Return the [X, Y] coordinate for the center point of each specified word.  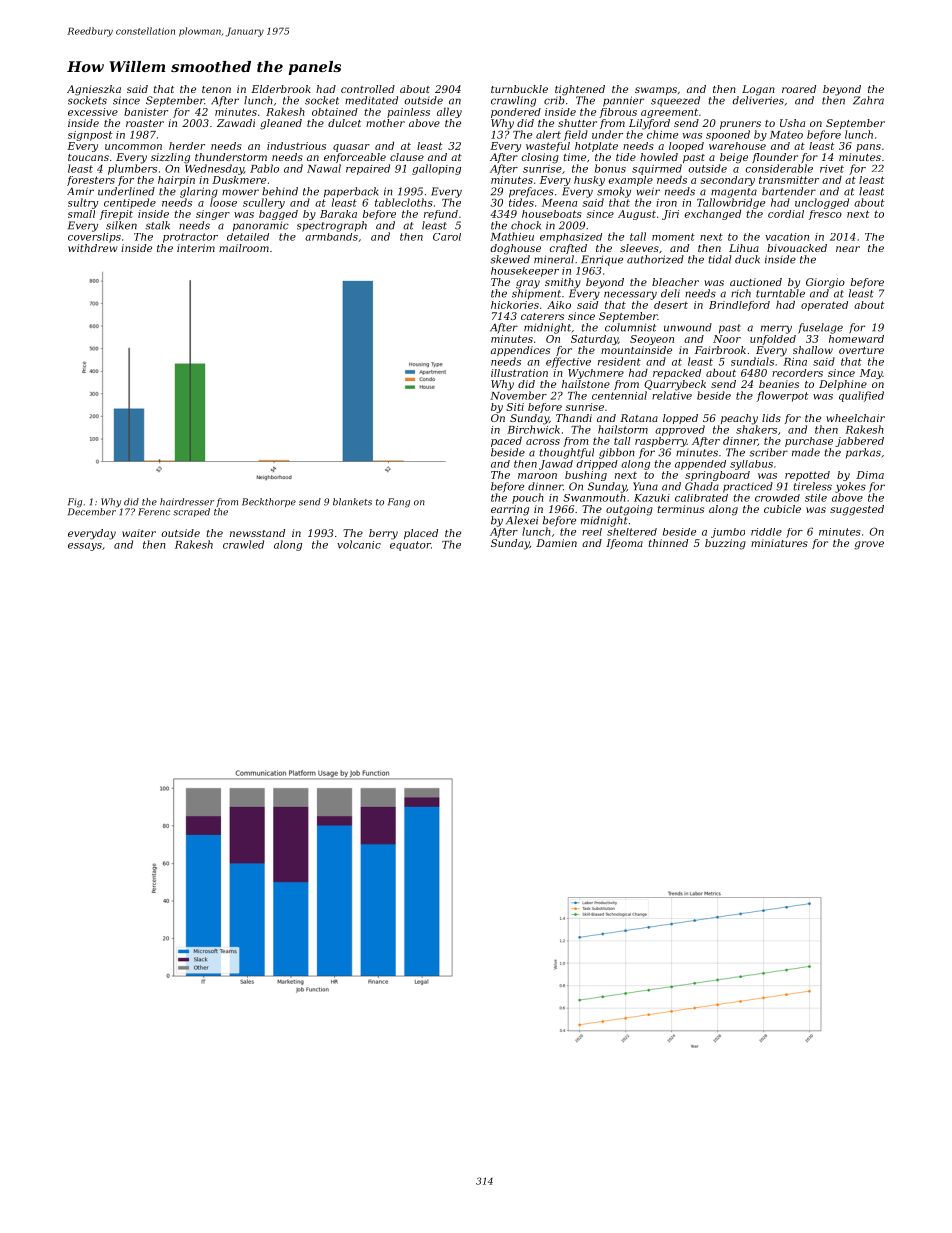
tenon [216, 89]
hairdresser [187, 502]
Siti [515, 407]
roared [799, 89]
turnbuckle [519, 89]
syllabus [751, 465]
